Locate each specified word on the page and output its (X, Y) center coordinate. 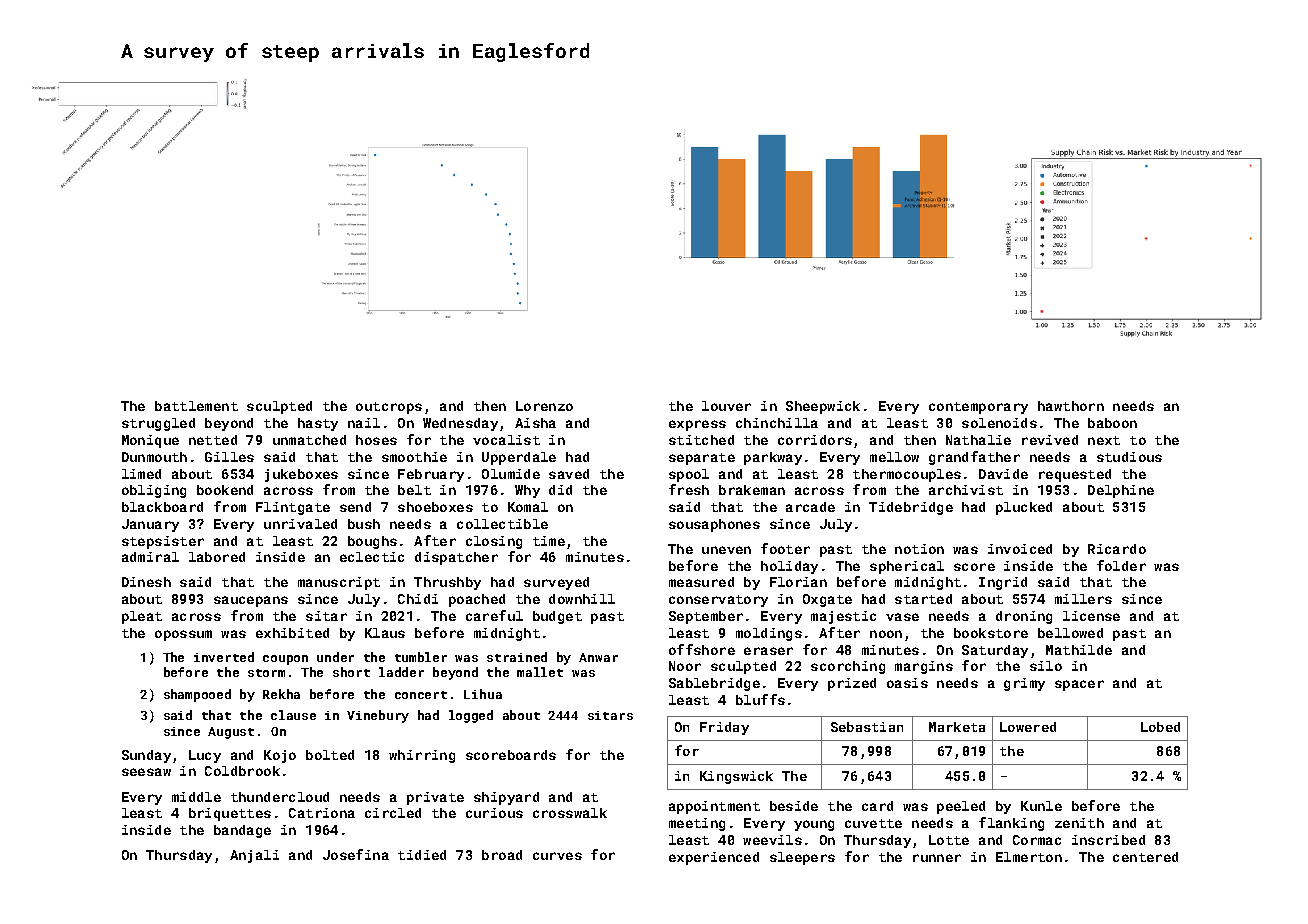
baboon (1112, 423)
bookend (225, 490)
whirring (422, 756)
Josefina (356, 854)
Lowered (1028, 727)
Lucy (205, 756)
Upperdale (519, 458)
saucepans (251, 601)
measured (701, 582)
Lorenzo (544, 406)
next (1104, 440)
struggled (158, 424)
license (1091, 616)
